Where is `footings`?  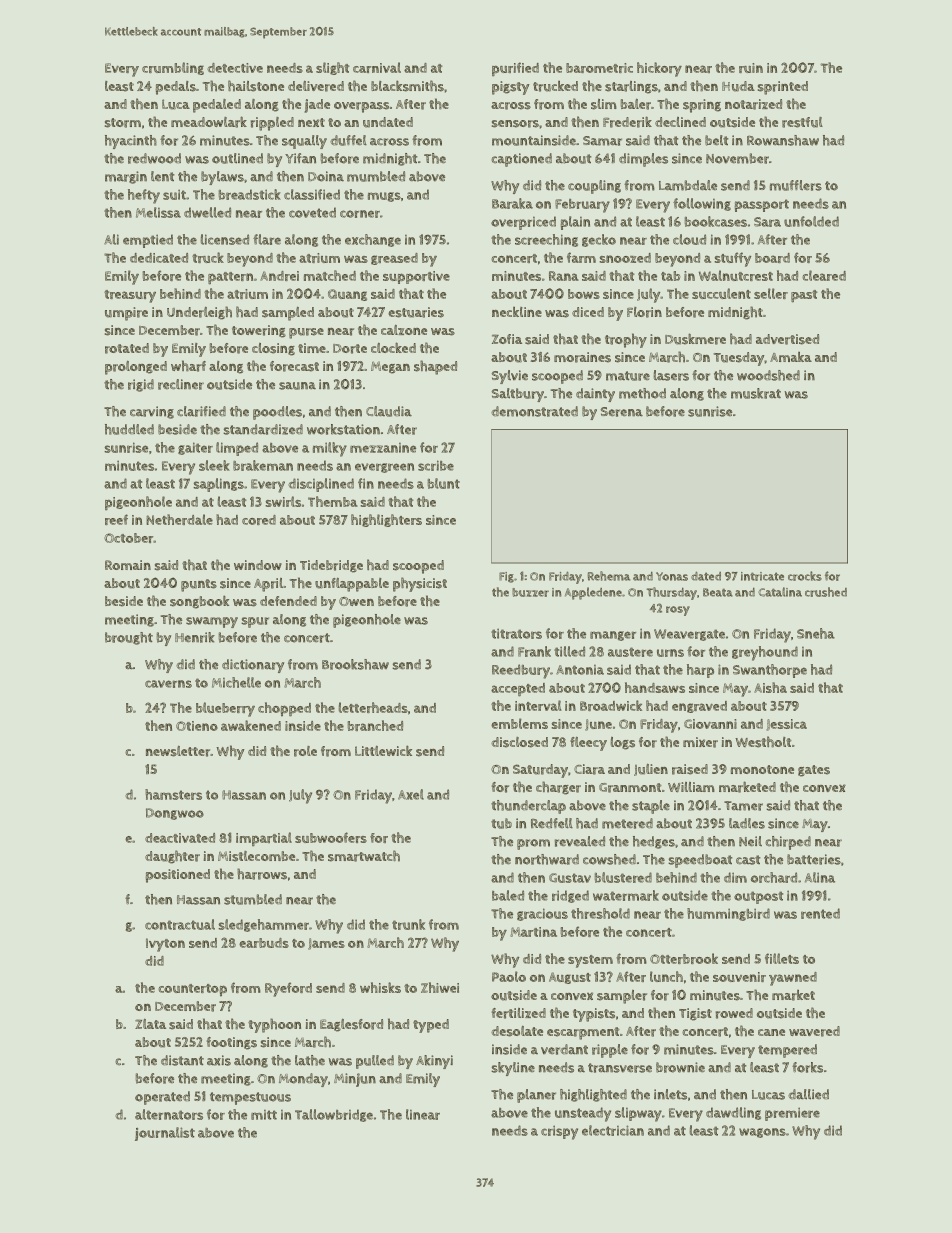 footings is located at coordinates (232, 1043).
